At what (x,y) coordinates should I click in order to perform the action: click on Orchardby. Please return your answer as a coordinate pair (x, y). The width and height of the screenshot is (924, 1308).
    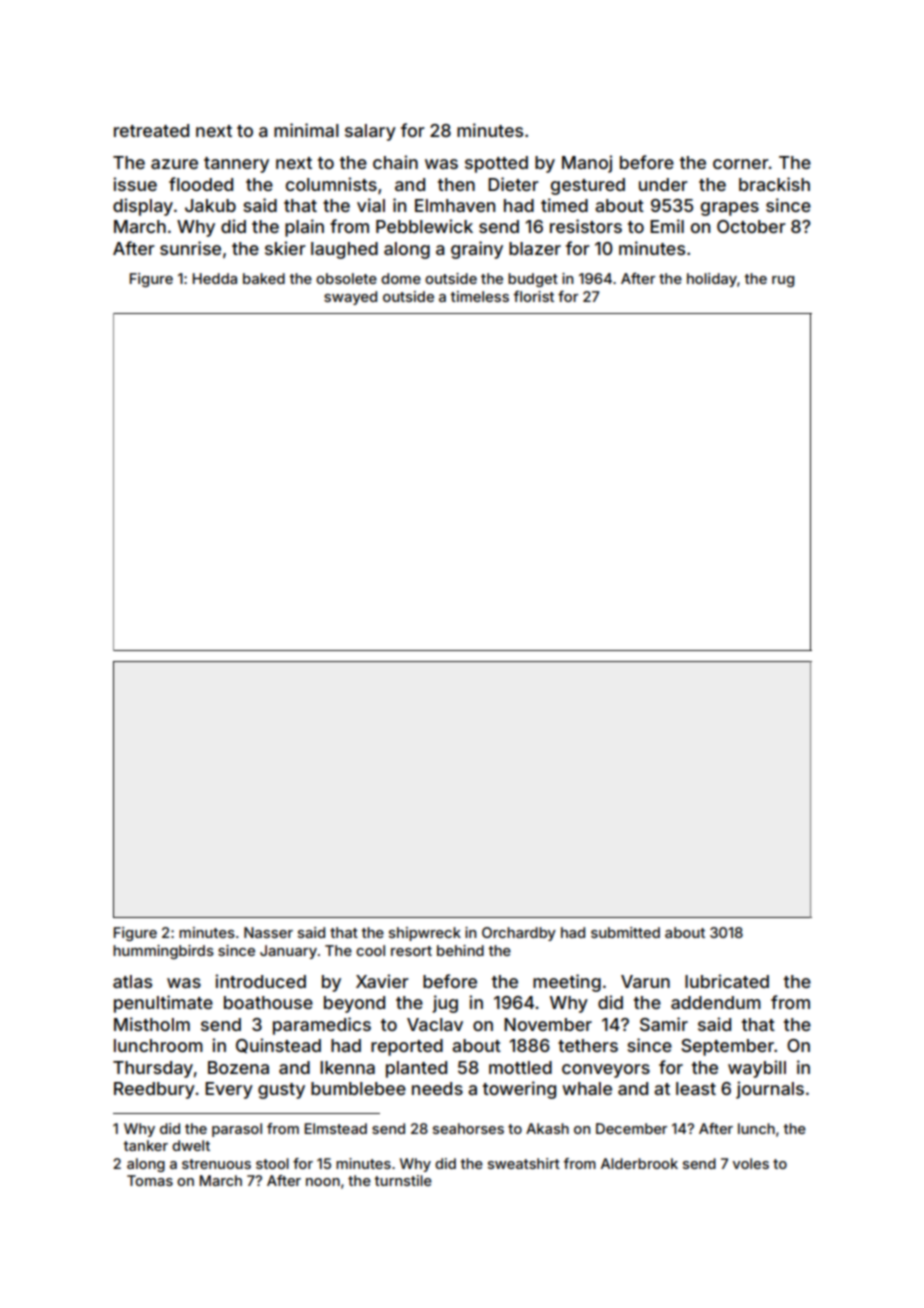
    Looking at the image, I should click on (519, 934).
